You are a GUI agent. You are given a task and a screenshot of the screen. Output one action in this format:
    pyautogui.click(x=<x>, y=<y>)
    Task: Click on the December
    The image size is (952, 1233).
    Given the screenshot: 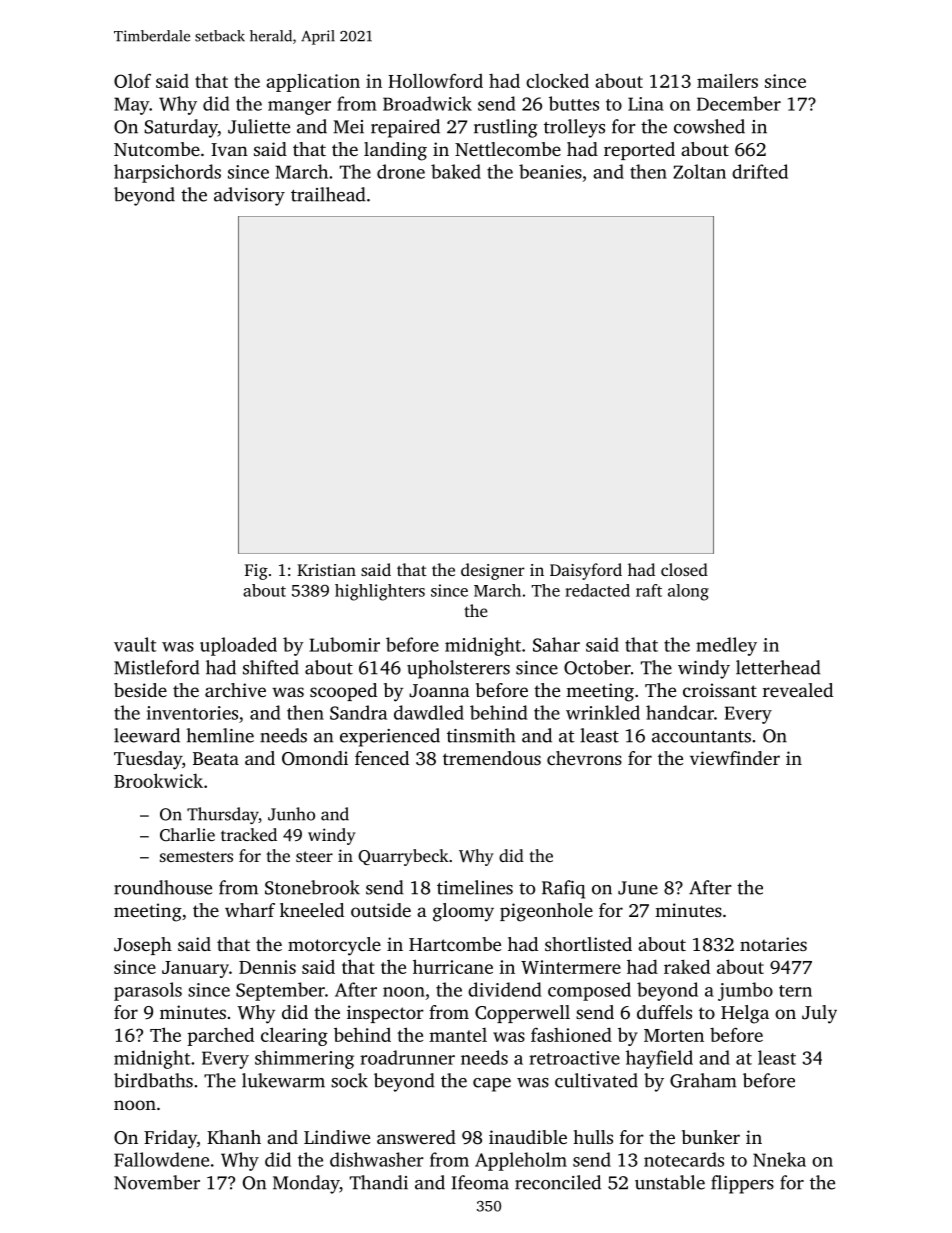 What is the action you would take?
    pyautogui.click(x=739, y=103)
